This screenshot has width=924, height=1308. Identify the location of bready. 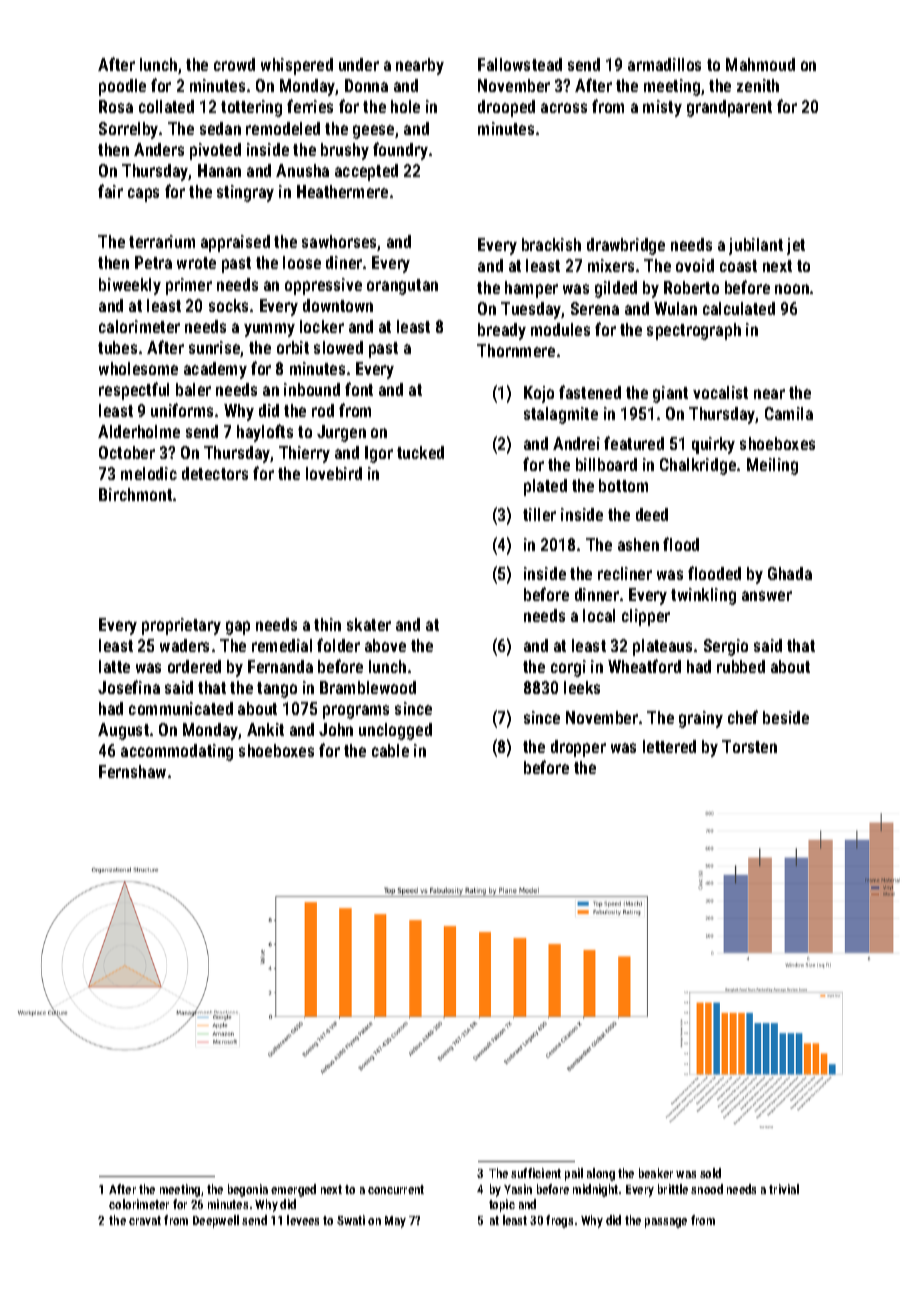
(502, 331).
